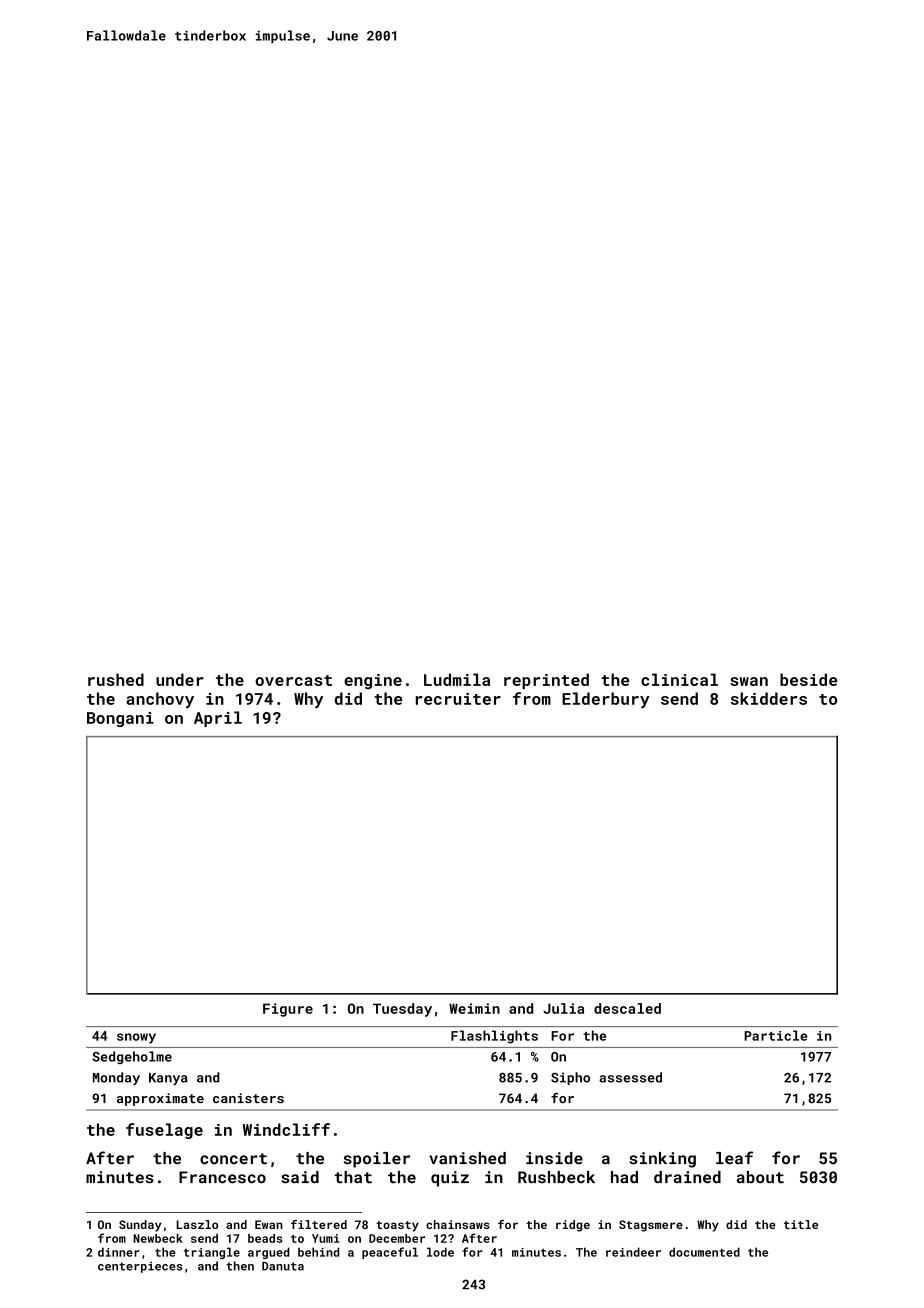  Describe the element at coordinates (808, 679) in the screenshot. I see `beside` at that location.
